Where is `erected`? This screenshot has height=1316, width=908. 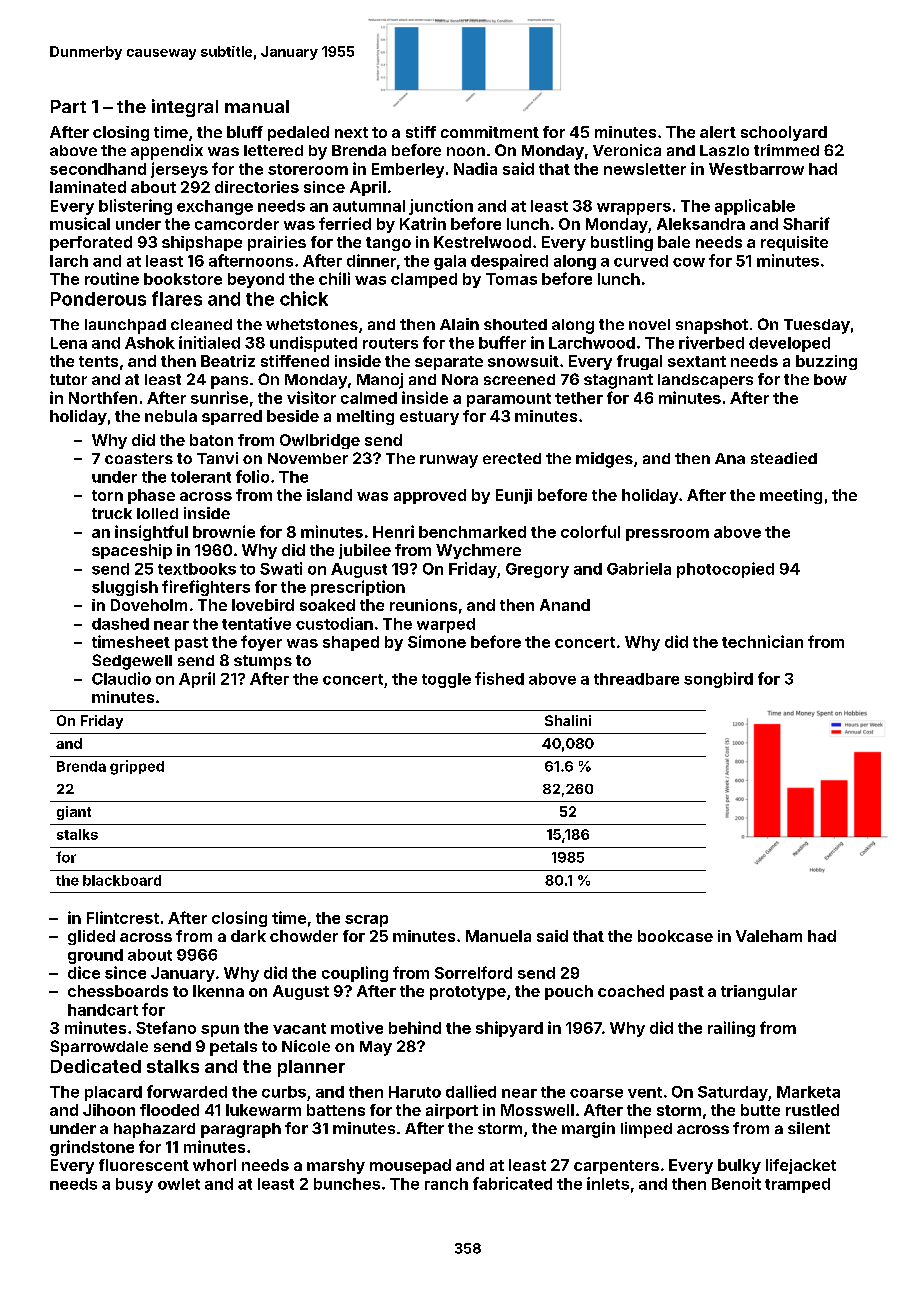
erected is located at coordinates (512, 458).
